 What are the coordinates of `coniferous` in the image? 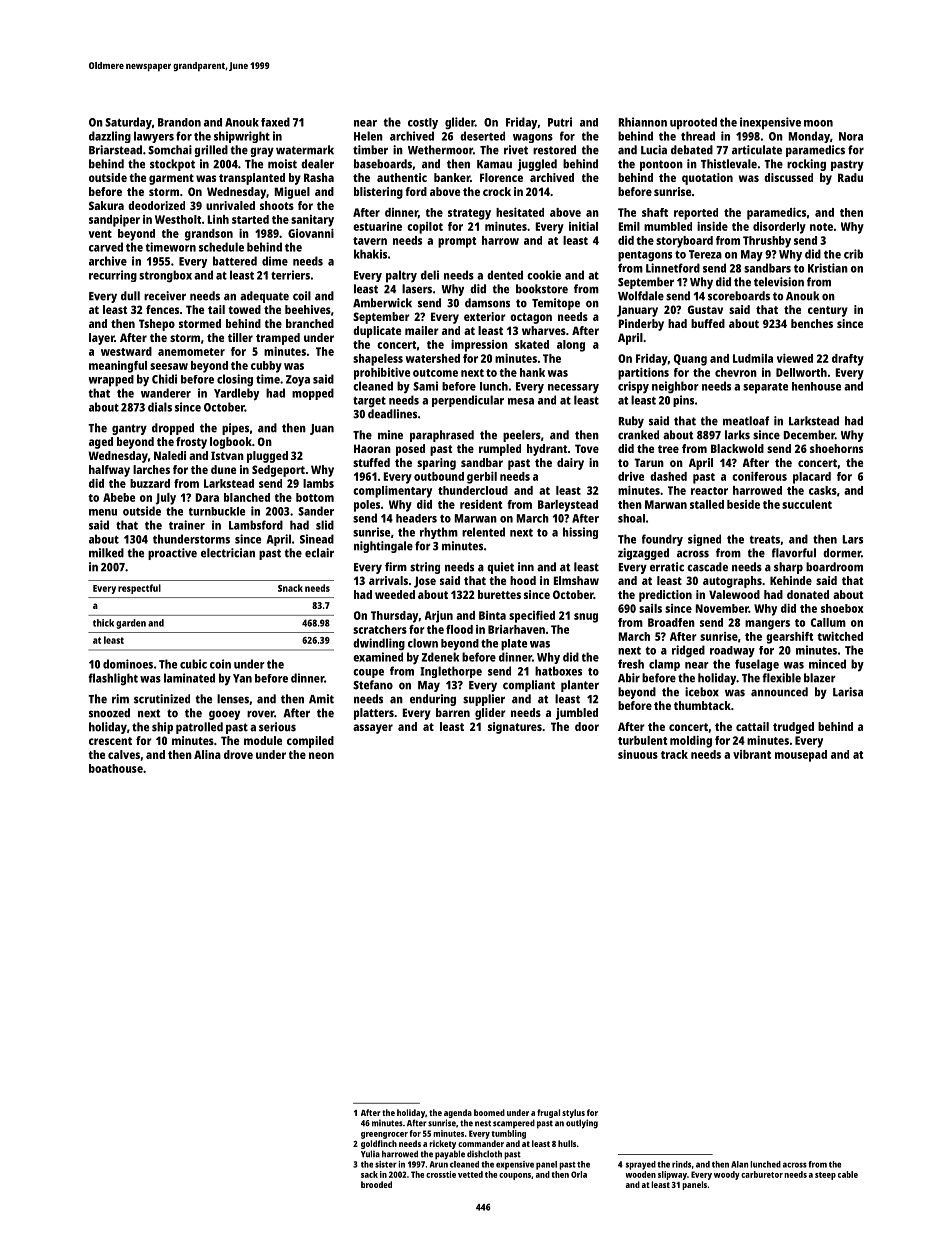 It's located at (759, 476).
